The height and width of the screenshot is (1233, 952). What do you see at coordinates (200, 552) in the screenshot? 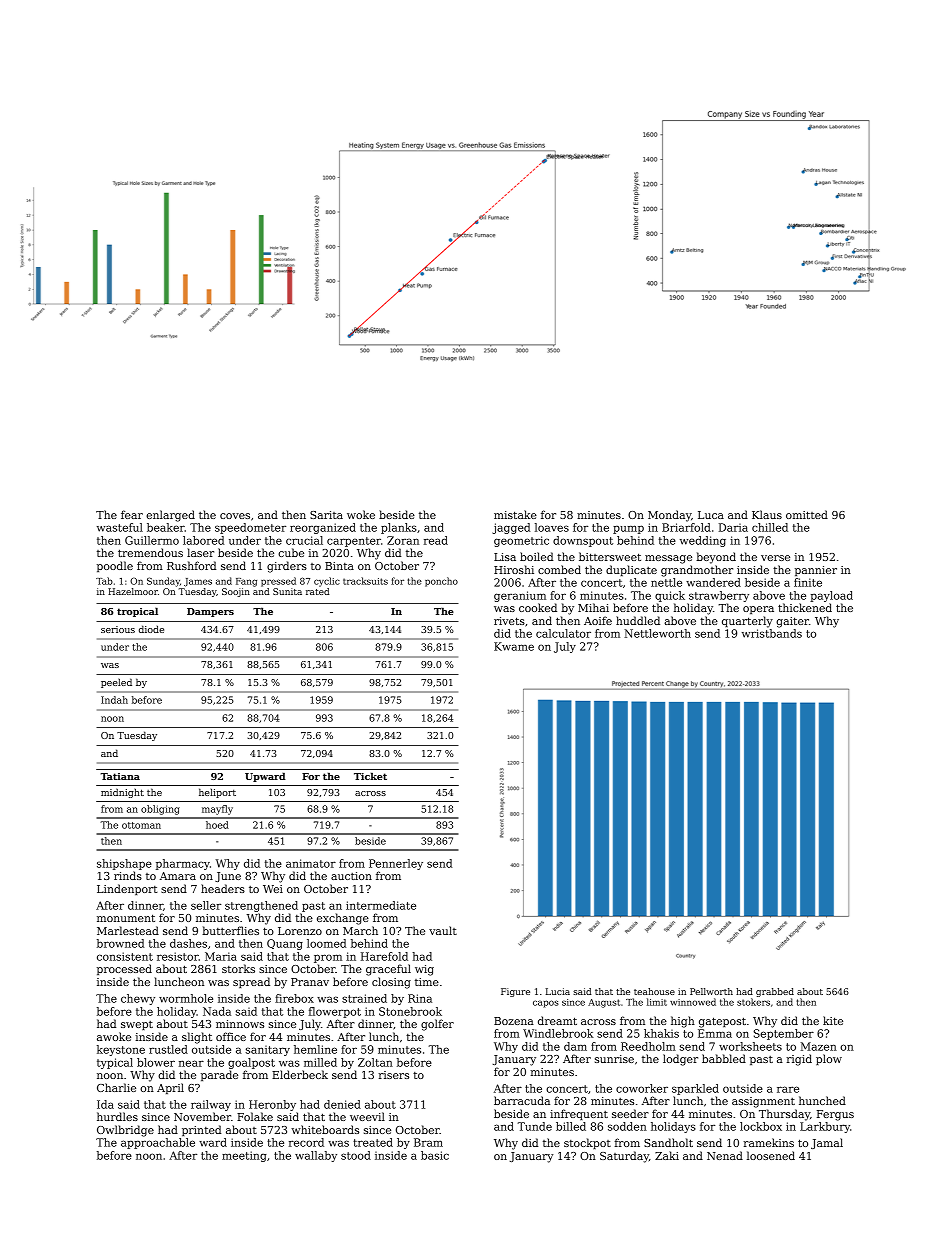
I see `laser` at bounding box center [200, 552].
